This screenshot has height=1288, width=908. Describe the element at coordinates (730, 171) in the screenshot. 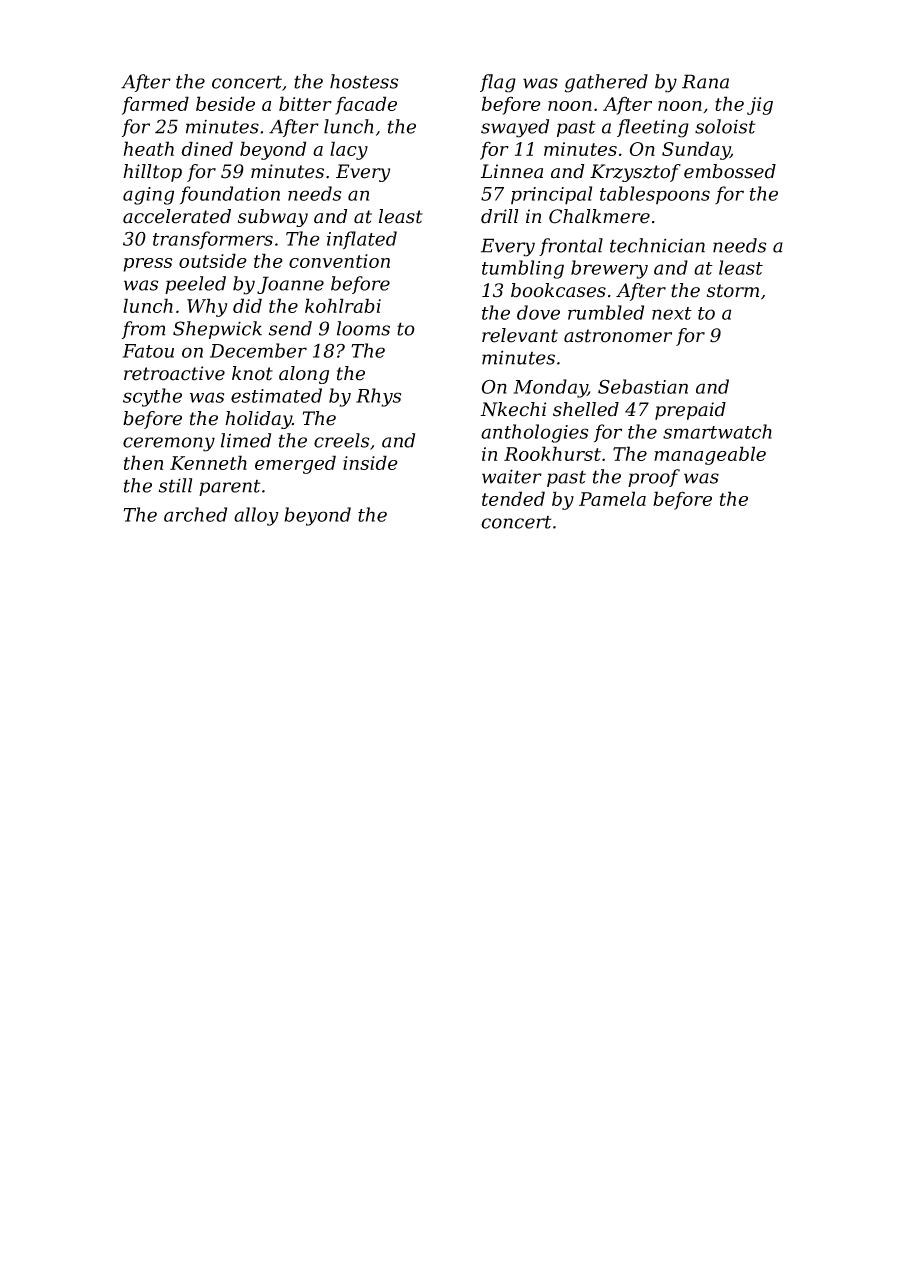

I see `embossed` at that location.
